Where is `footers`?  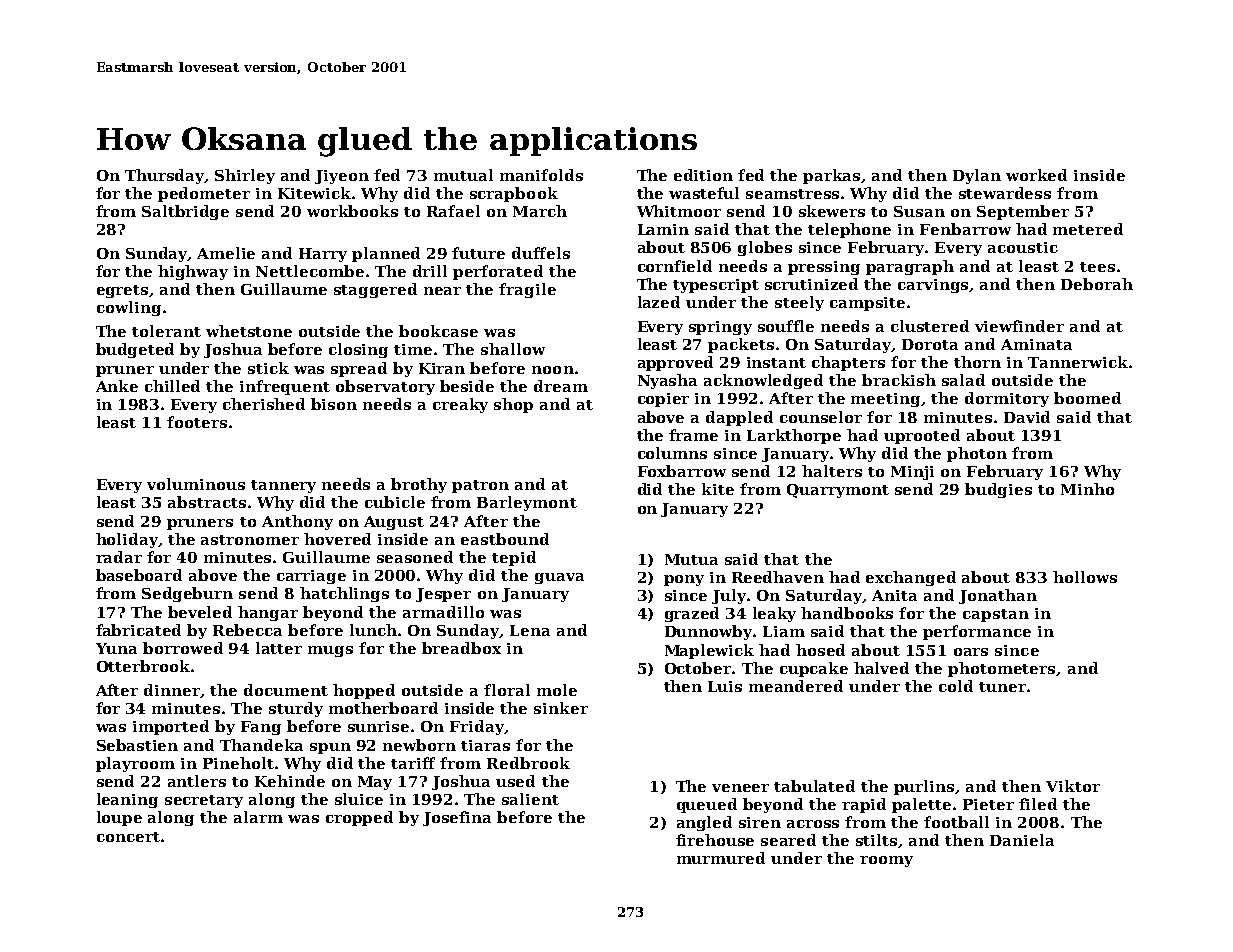
footers is located at coordinates (197, 422).
